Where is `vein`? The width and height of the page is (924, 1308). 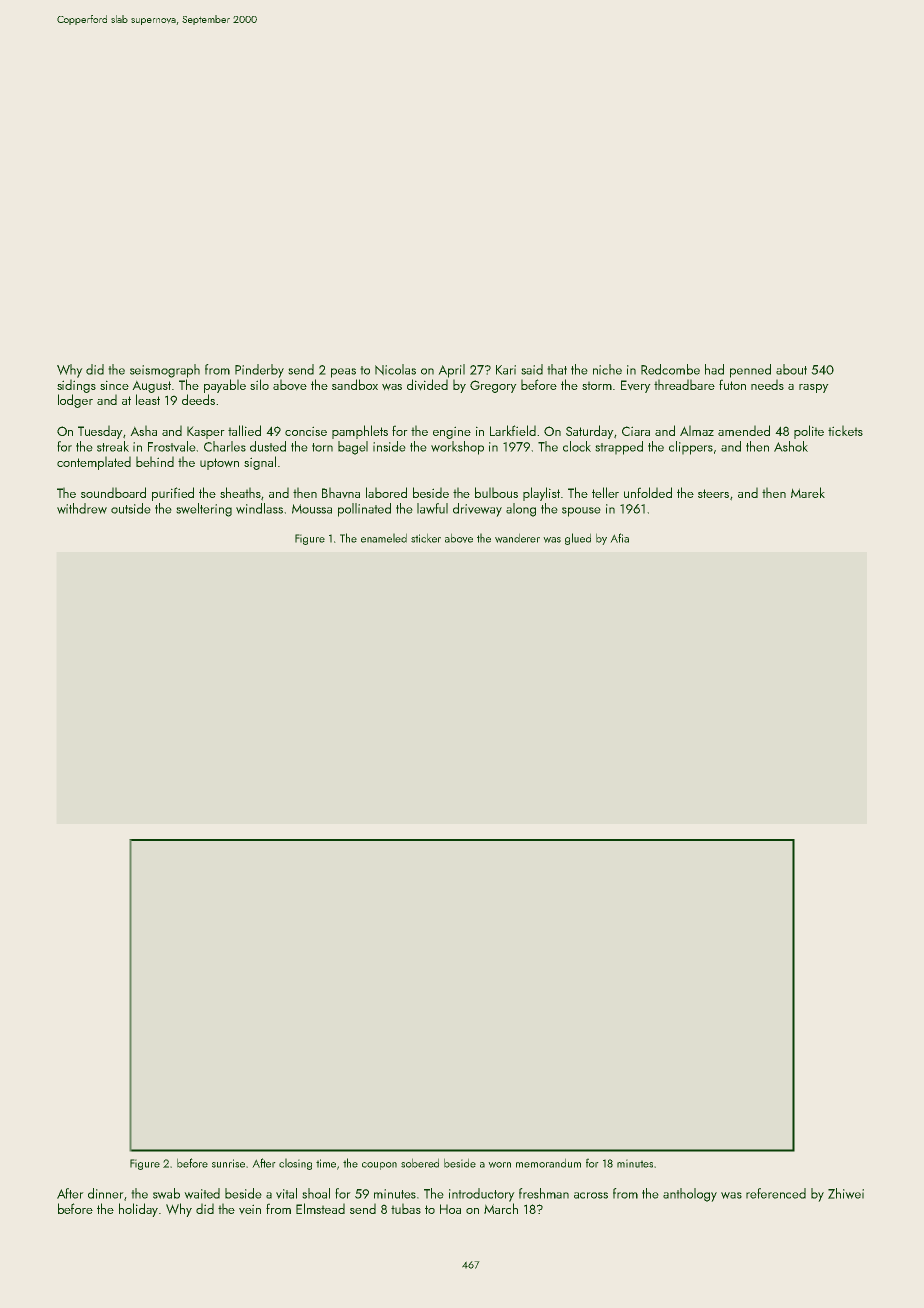
vein is located at coordinates (250, 1209).
